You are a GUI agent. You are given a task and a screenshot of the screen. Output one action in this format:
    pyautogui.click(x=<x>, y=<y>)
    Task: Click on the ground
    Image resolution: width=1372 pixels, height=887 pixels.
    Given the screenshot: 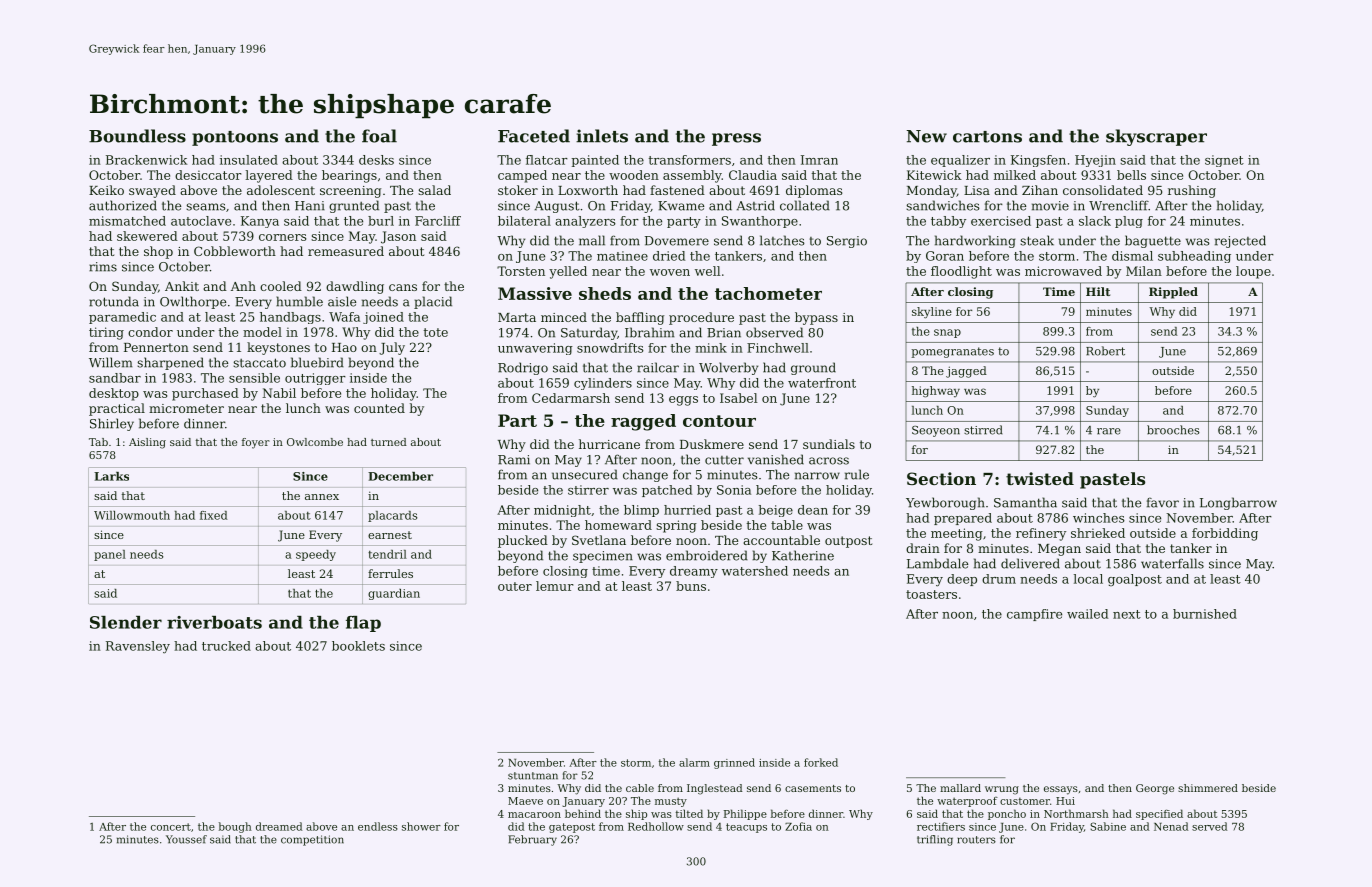 What is the action you would take?
    pyautogui.click(x=813, y=368)
